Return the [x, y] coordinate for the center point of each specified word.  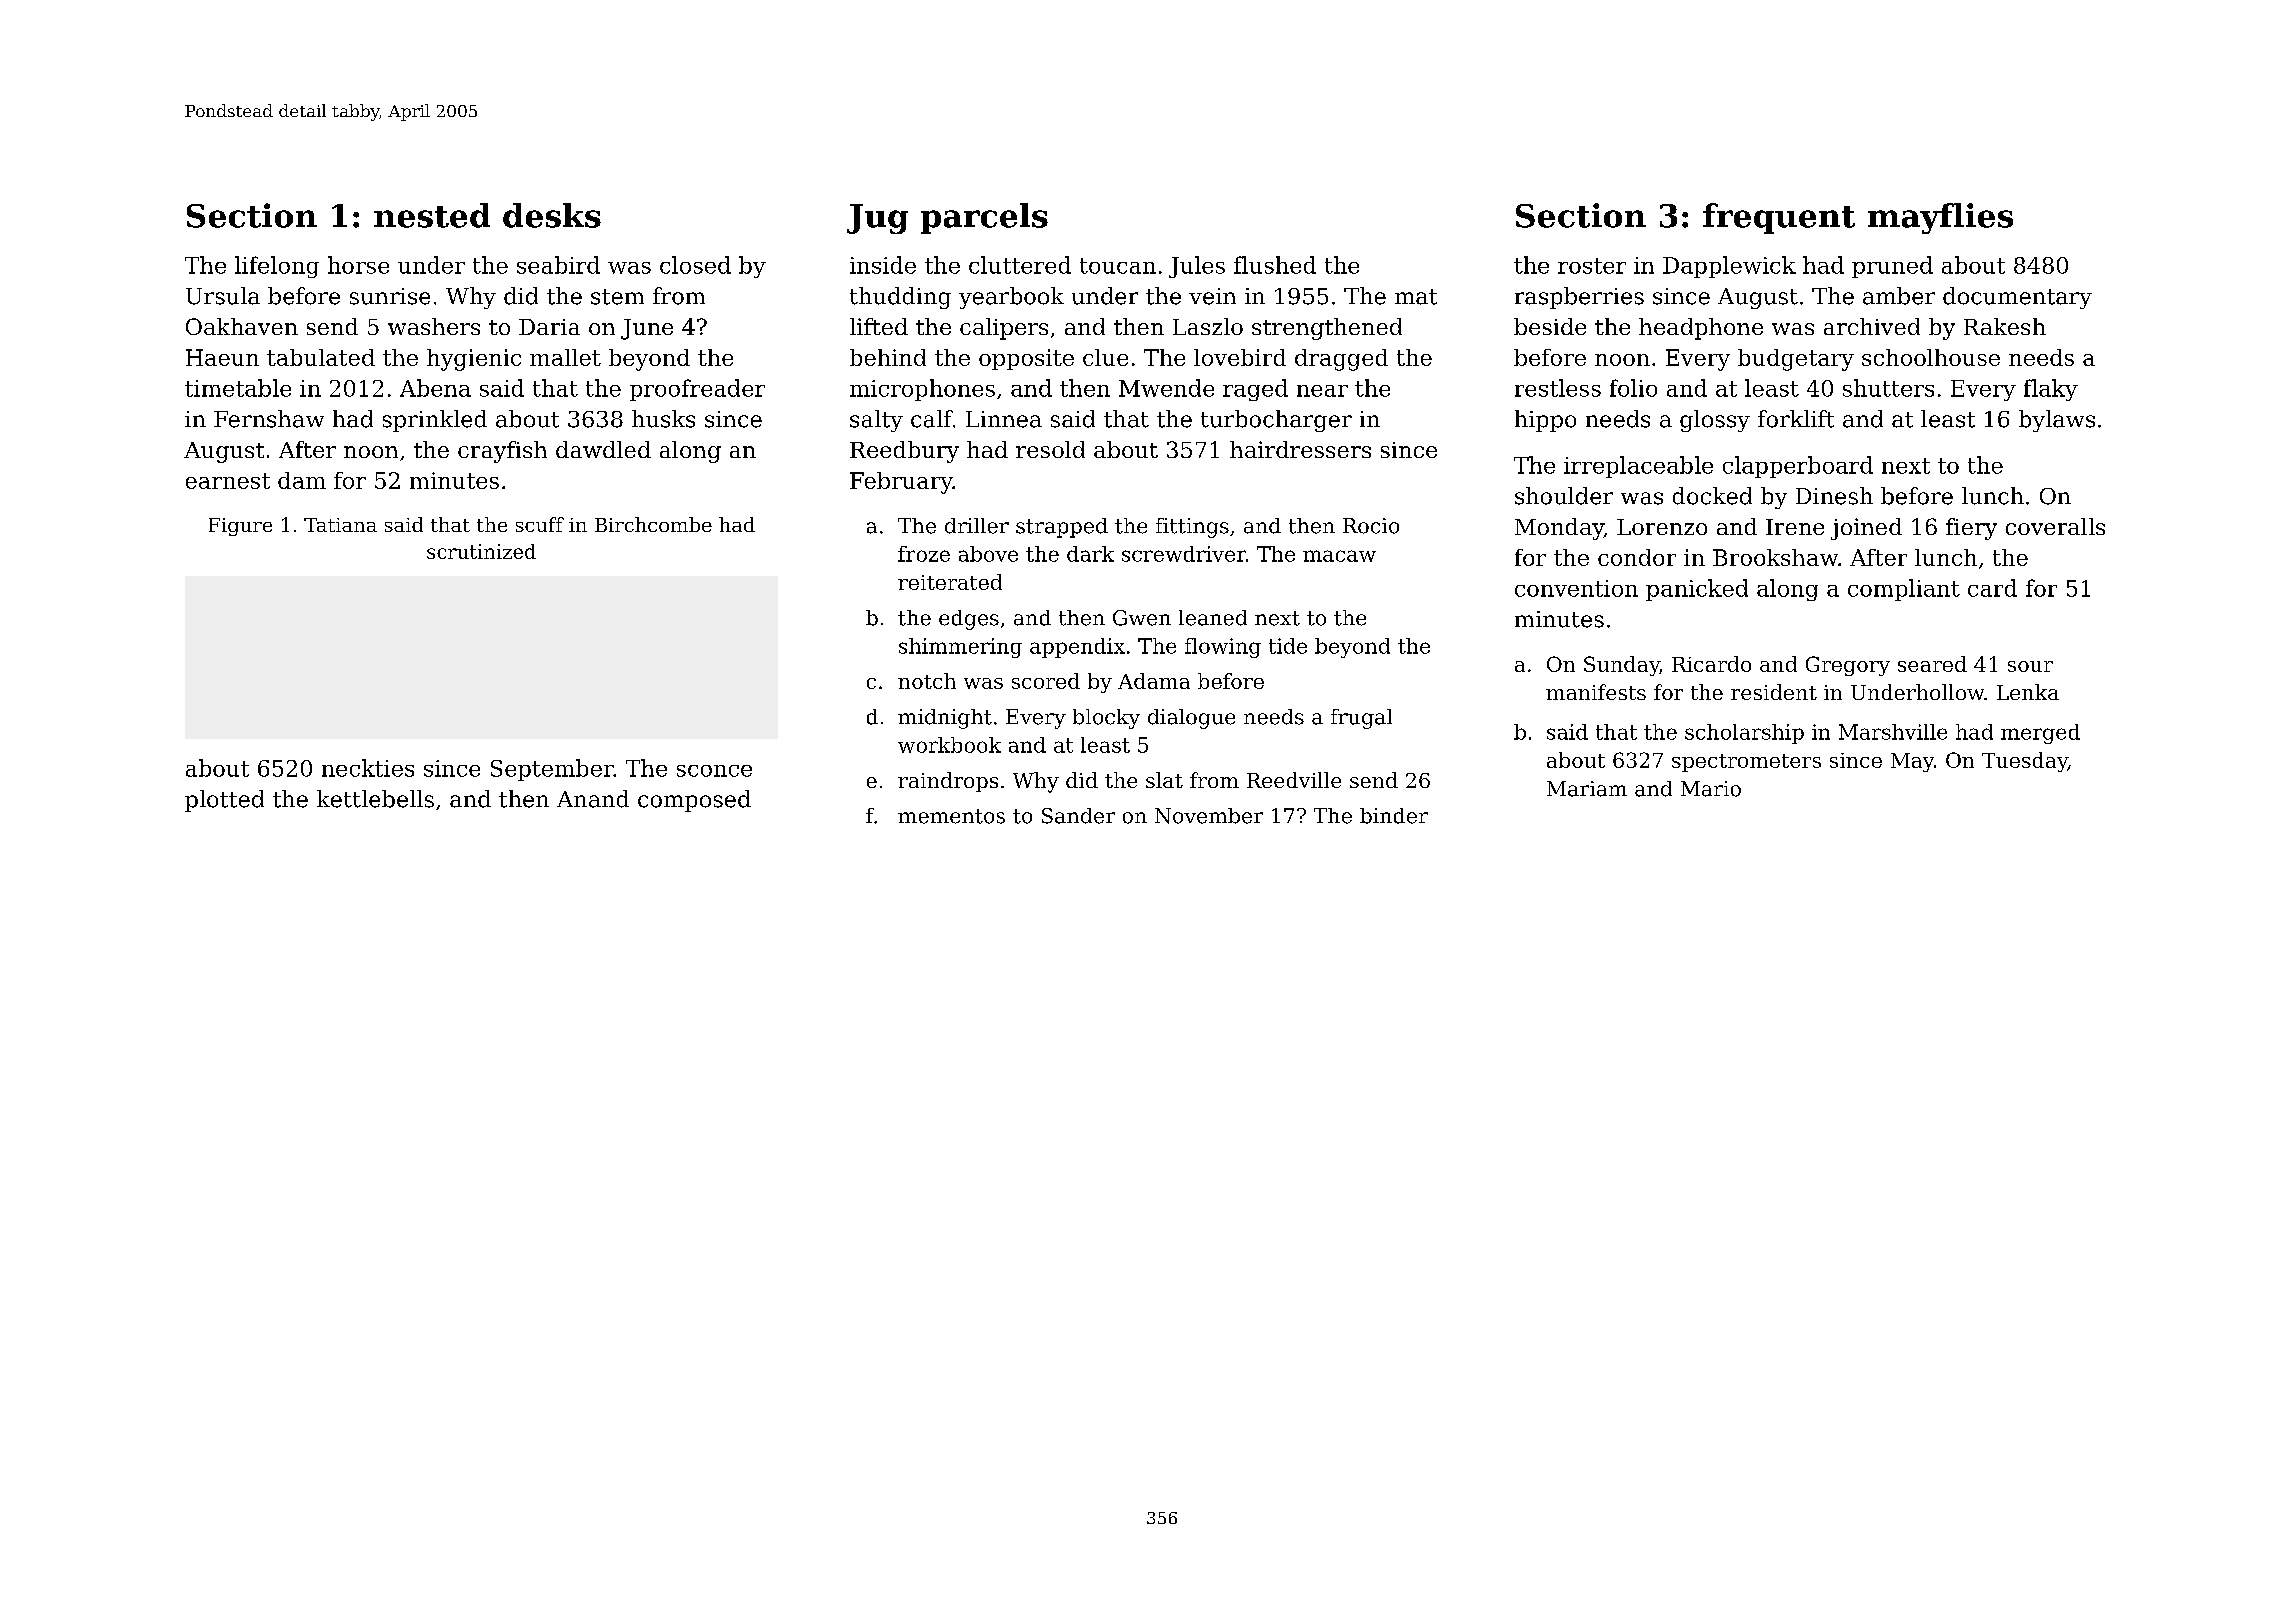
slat [1164, 780]
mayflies [1940, 218]
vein [1212, 296]
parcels [984, 218]
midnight [945, 719]
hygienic [474, 360]
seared [1932, 664]
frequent [1779, 218]
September [552, 770]
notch [927, 681]
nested [432, 215]
